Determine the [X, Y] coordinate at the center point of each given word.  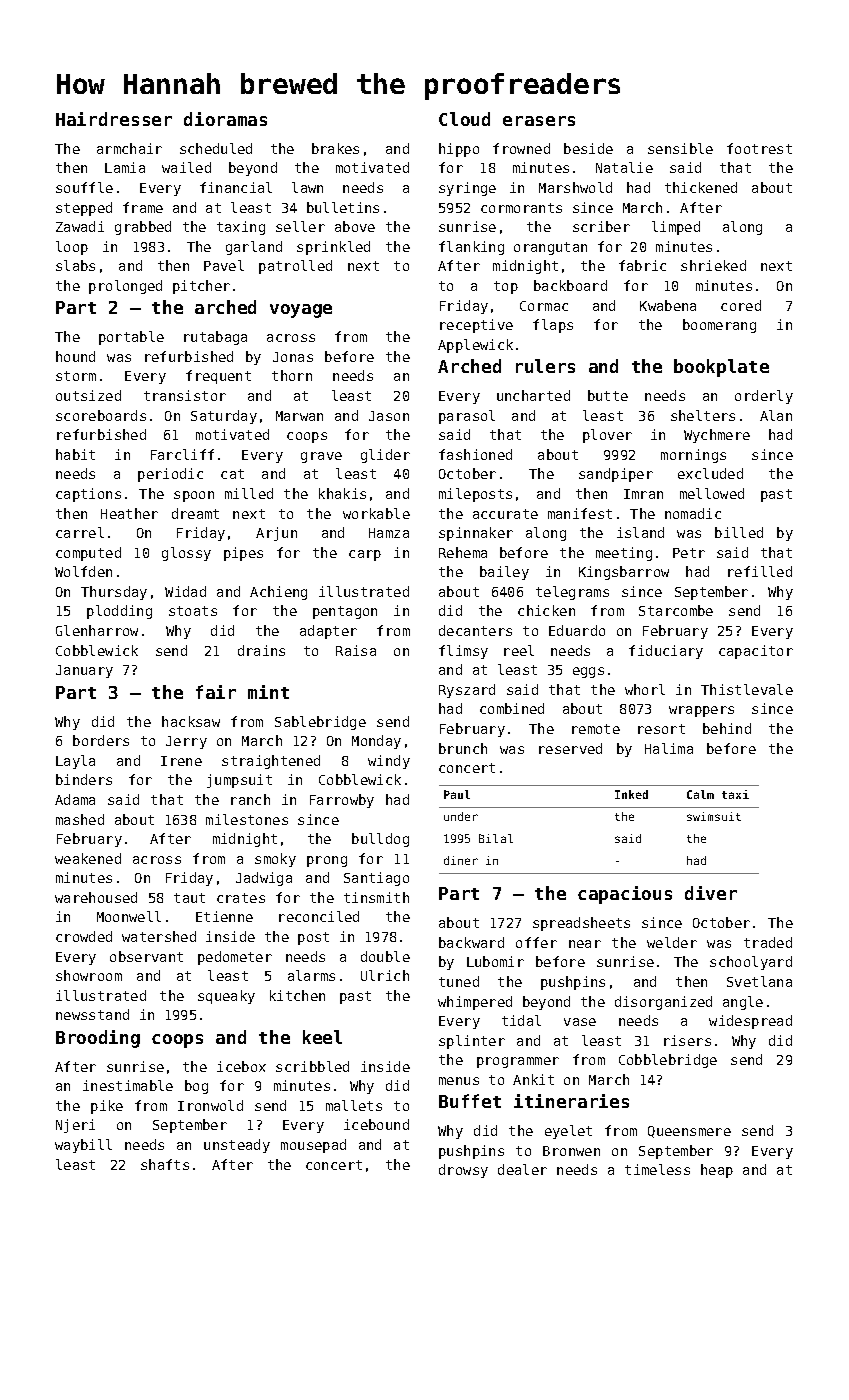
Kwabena [668, 305]
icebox [241, 1066]
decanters [475, 630]
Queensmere [689, 1132]
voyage [301, 311]
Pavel [224, 265]
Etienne [224, 916]
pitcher [201, 287]
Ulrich [385, 975]
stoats [193, 611]
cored [741, 305]
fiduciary [666, 652]
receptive [476, 326]
